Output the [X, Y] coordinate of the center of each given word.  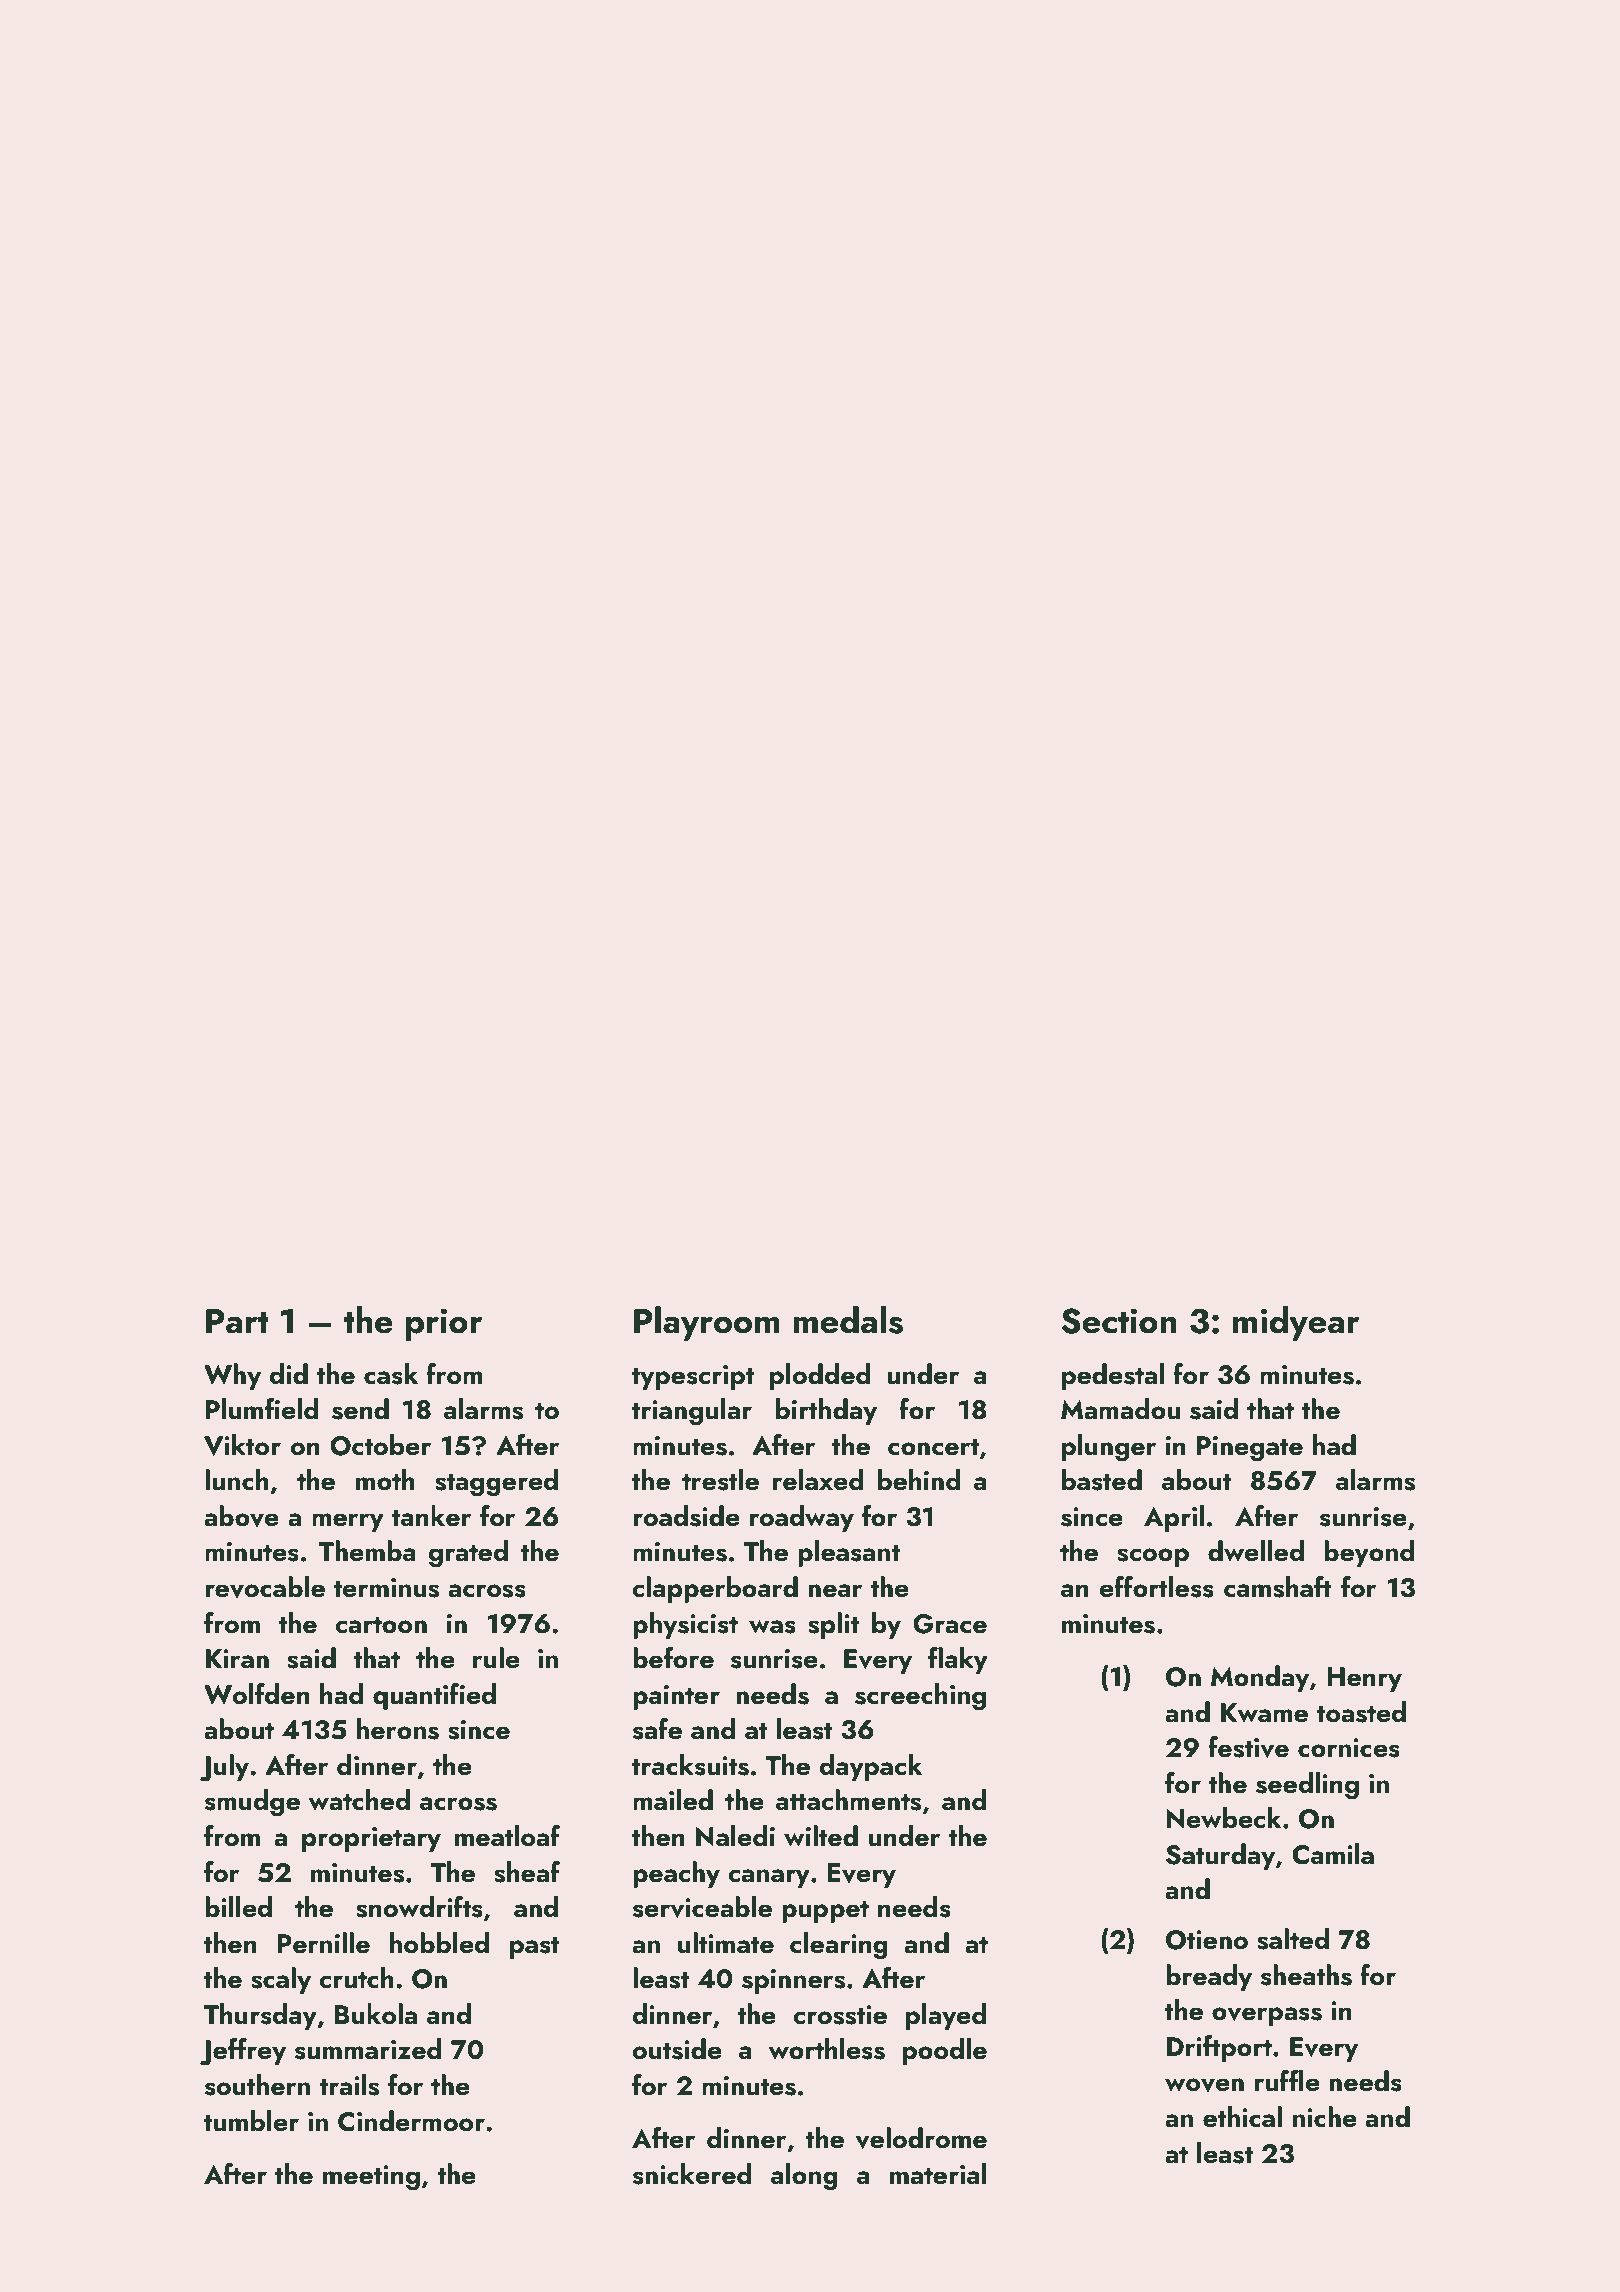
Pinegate [1250, 1449]
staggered [496, 1483]
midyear [1296, 1323]
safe [657, 1729]
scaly [281, 1980]
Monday [1260, 1678]
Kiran [237, 1659]
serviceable [702, 1907]
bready [1209, 1977]
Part [237, 1321]
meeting [371, 2178]
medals [848, 1320]
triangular [692, 1412]
